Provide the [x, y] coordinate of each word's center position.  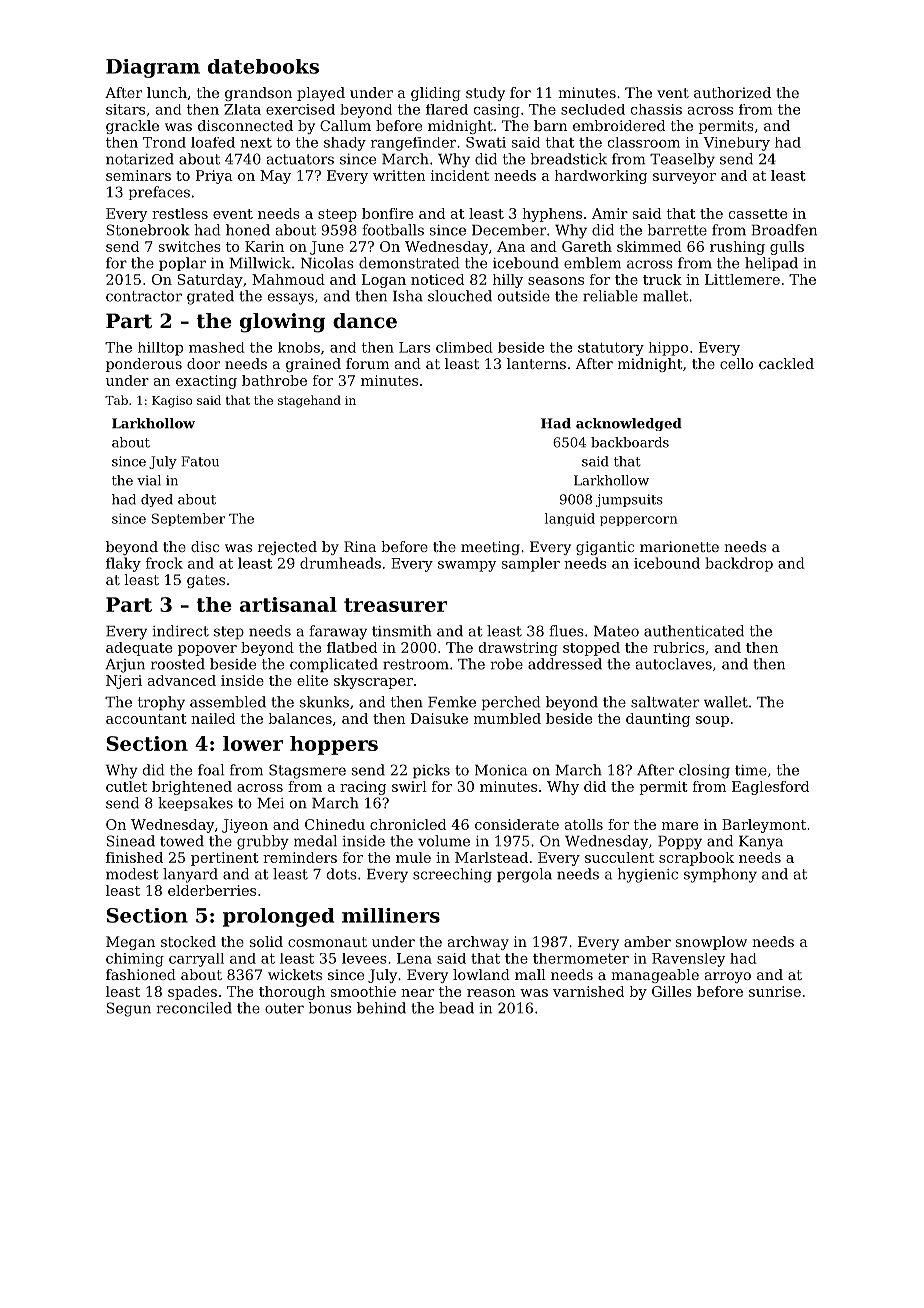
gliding [435, 94]
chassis [656, 109]
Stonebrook [148, 230]
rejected [287, 548]
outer [284, 1008]
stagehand [309, 401]
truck [662, 279]
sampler [531, 564]
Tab [116, 400]
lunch [167, 92]
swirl [409, 786]
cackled [786, 363]
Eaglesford [770, 788]
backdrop [739, 564]
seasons [556, 281]
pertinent [225, 859]
